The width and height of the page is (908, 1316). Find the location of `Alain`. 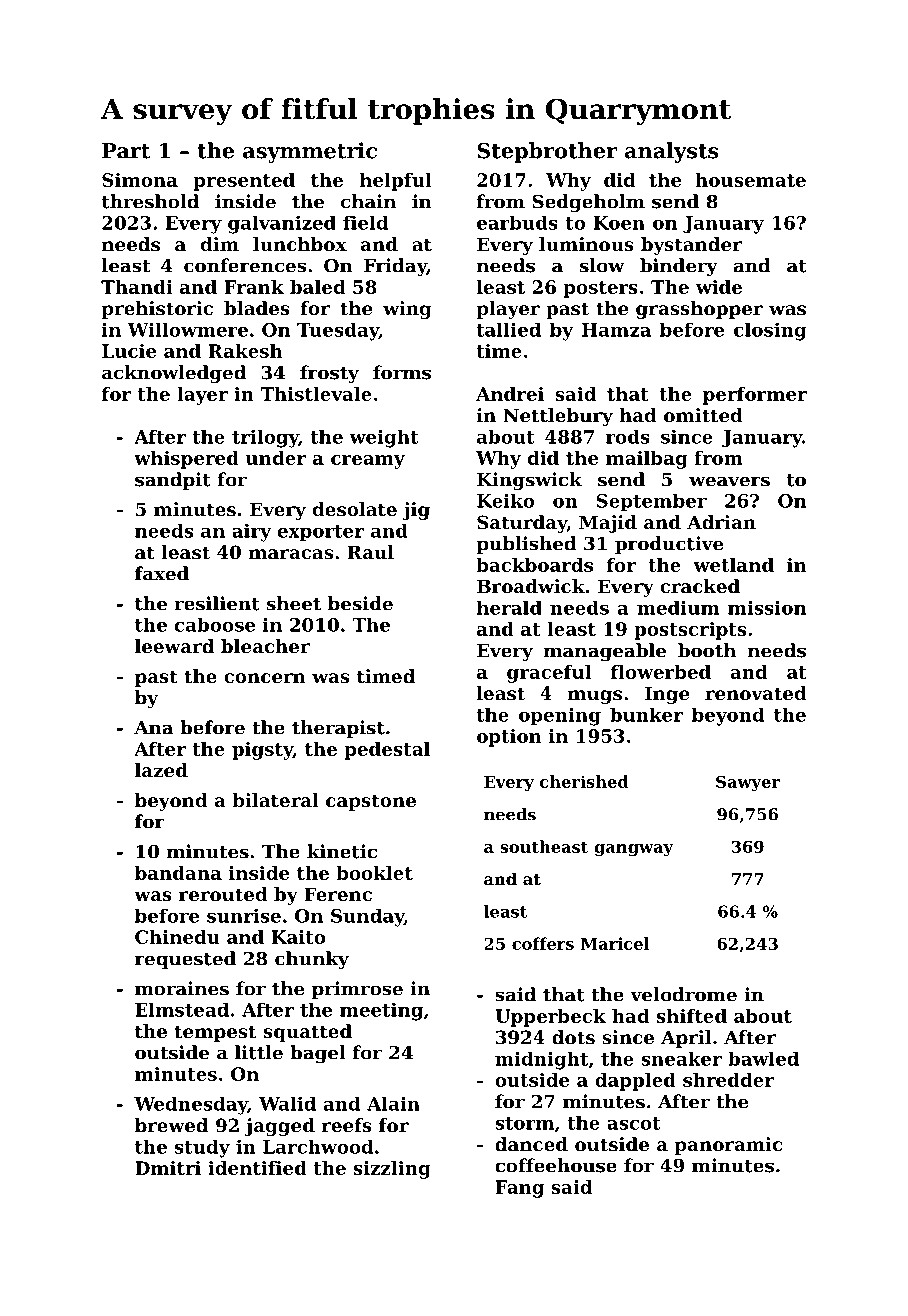

Alain is located at coordinates (393, 1104).
